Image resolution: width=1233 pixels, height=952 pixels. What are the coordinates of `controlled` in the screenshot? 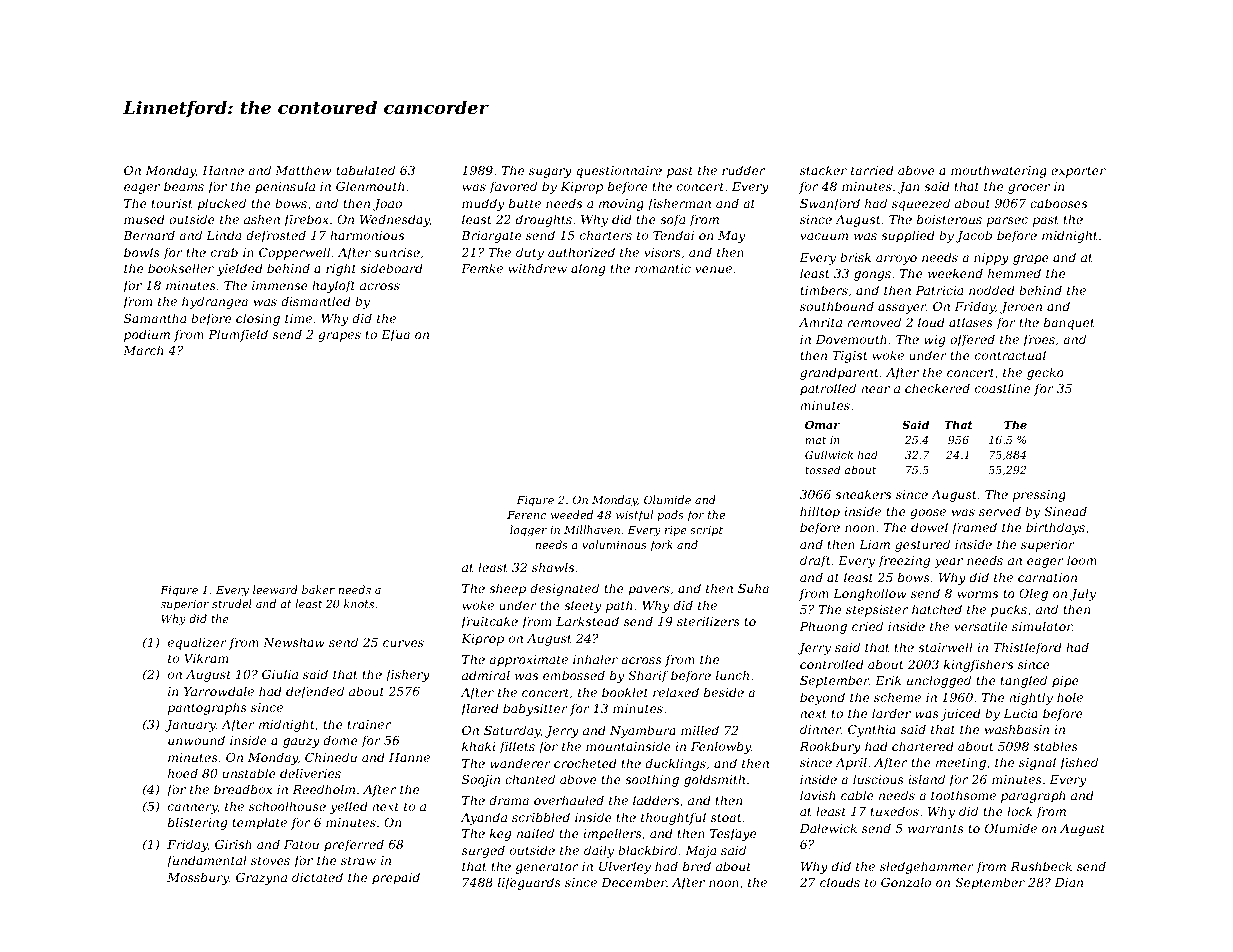 It's located at (832, 664).
